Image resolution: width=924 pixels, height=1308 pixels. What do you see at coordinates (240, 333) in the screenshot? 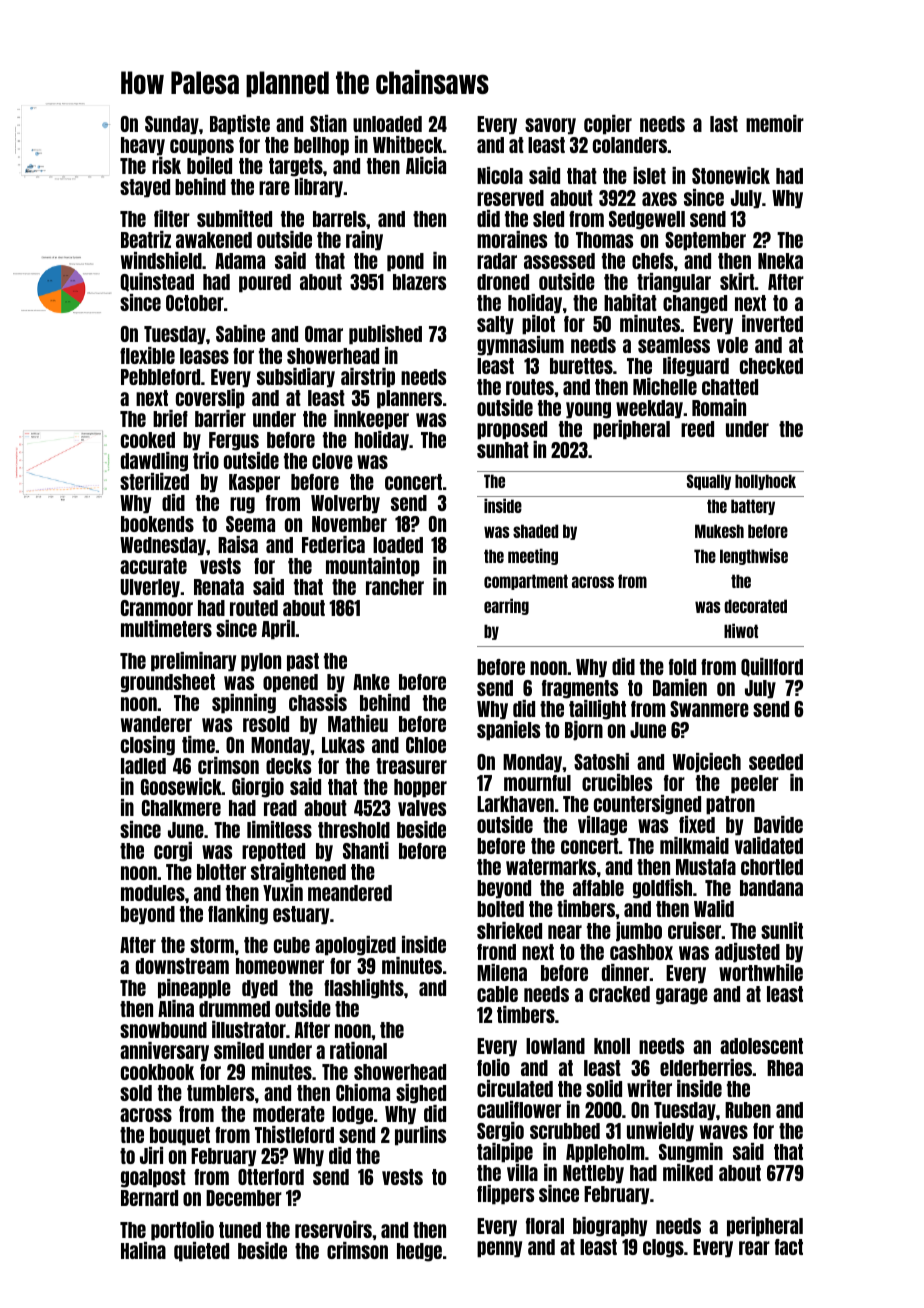
I see `Sabine` at bounding box center [240, 333].
